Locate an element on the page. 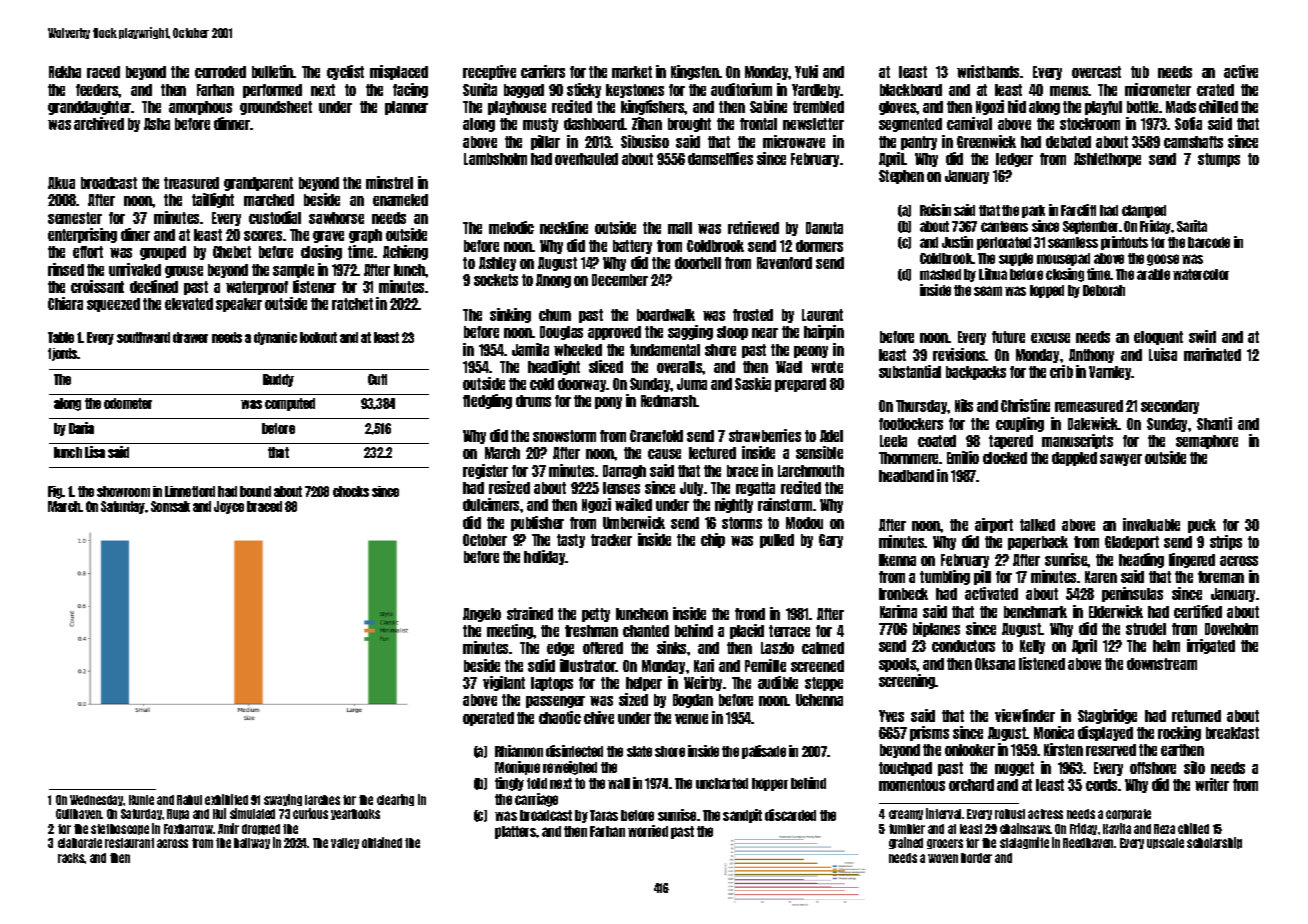  treasured is located at coordinates (191, 183).
